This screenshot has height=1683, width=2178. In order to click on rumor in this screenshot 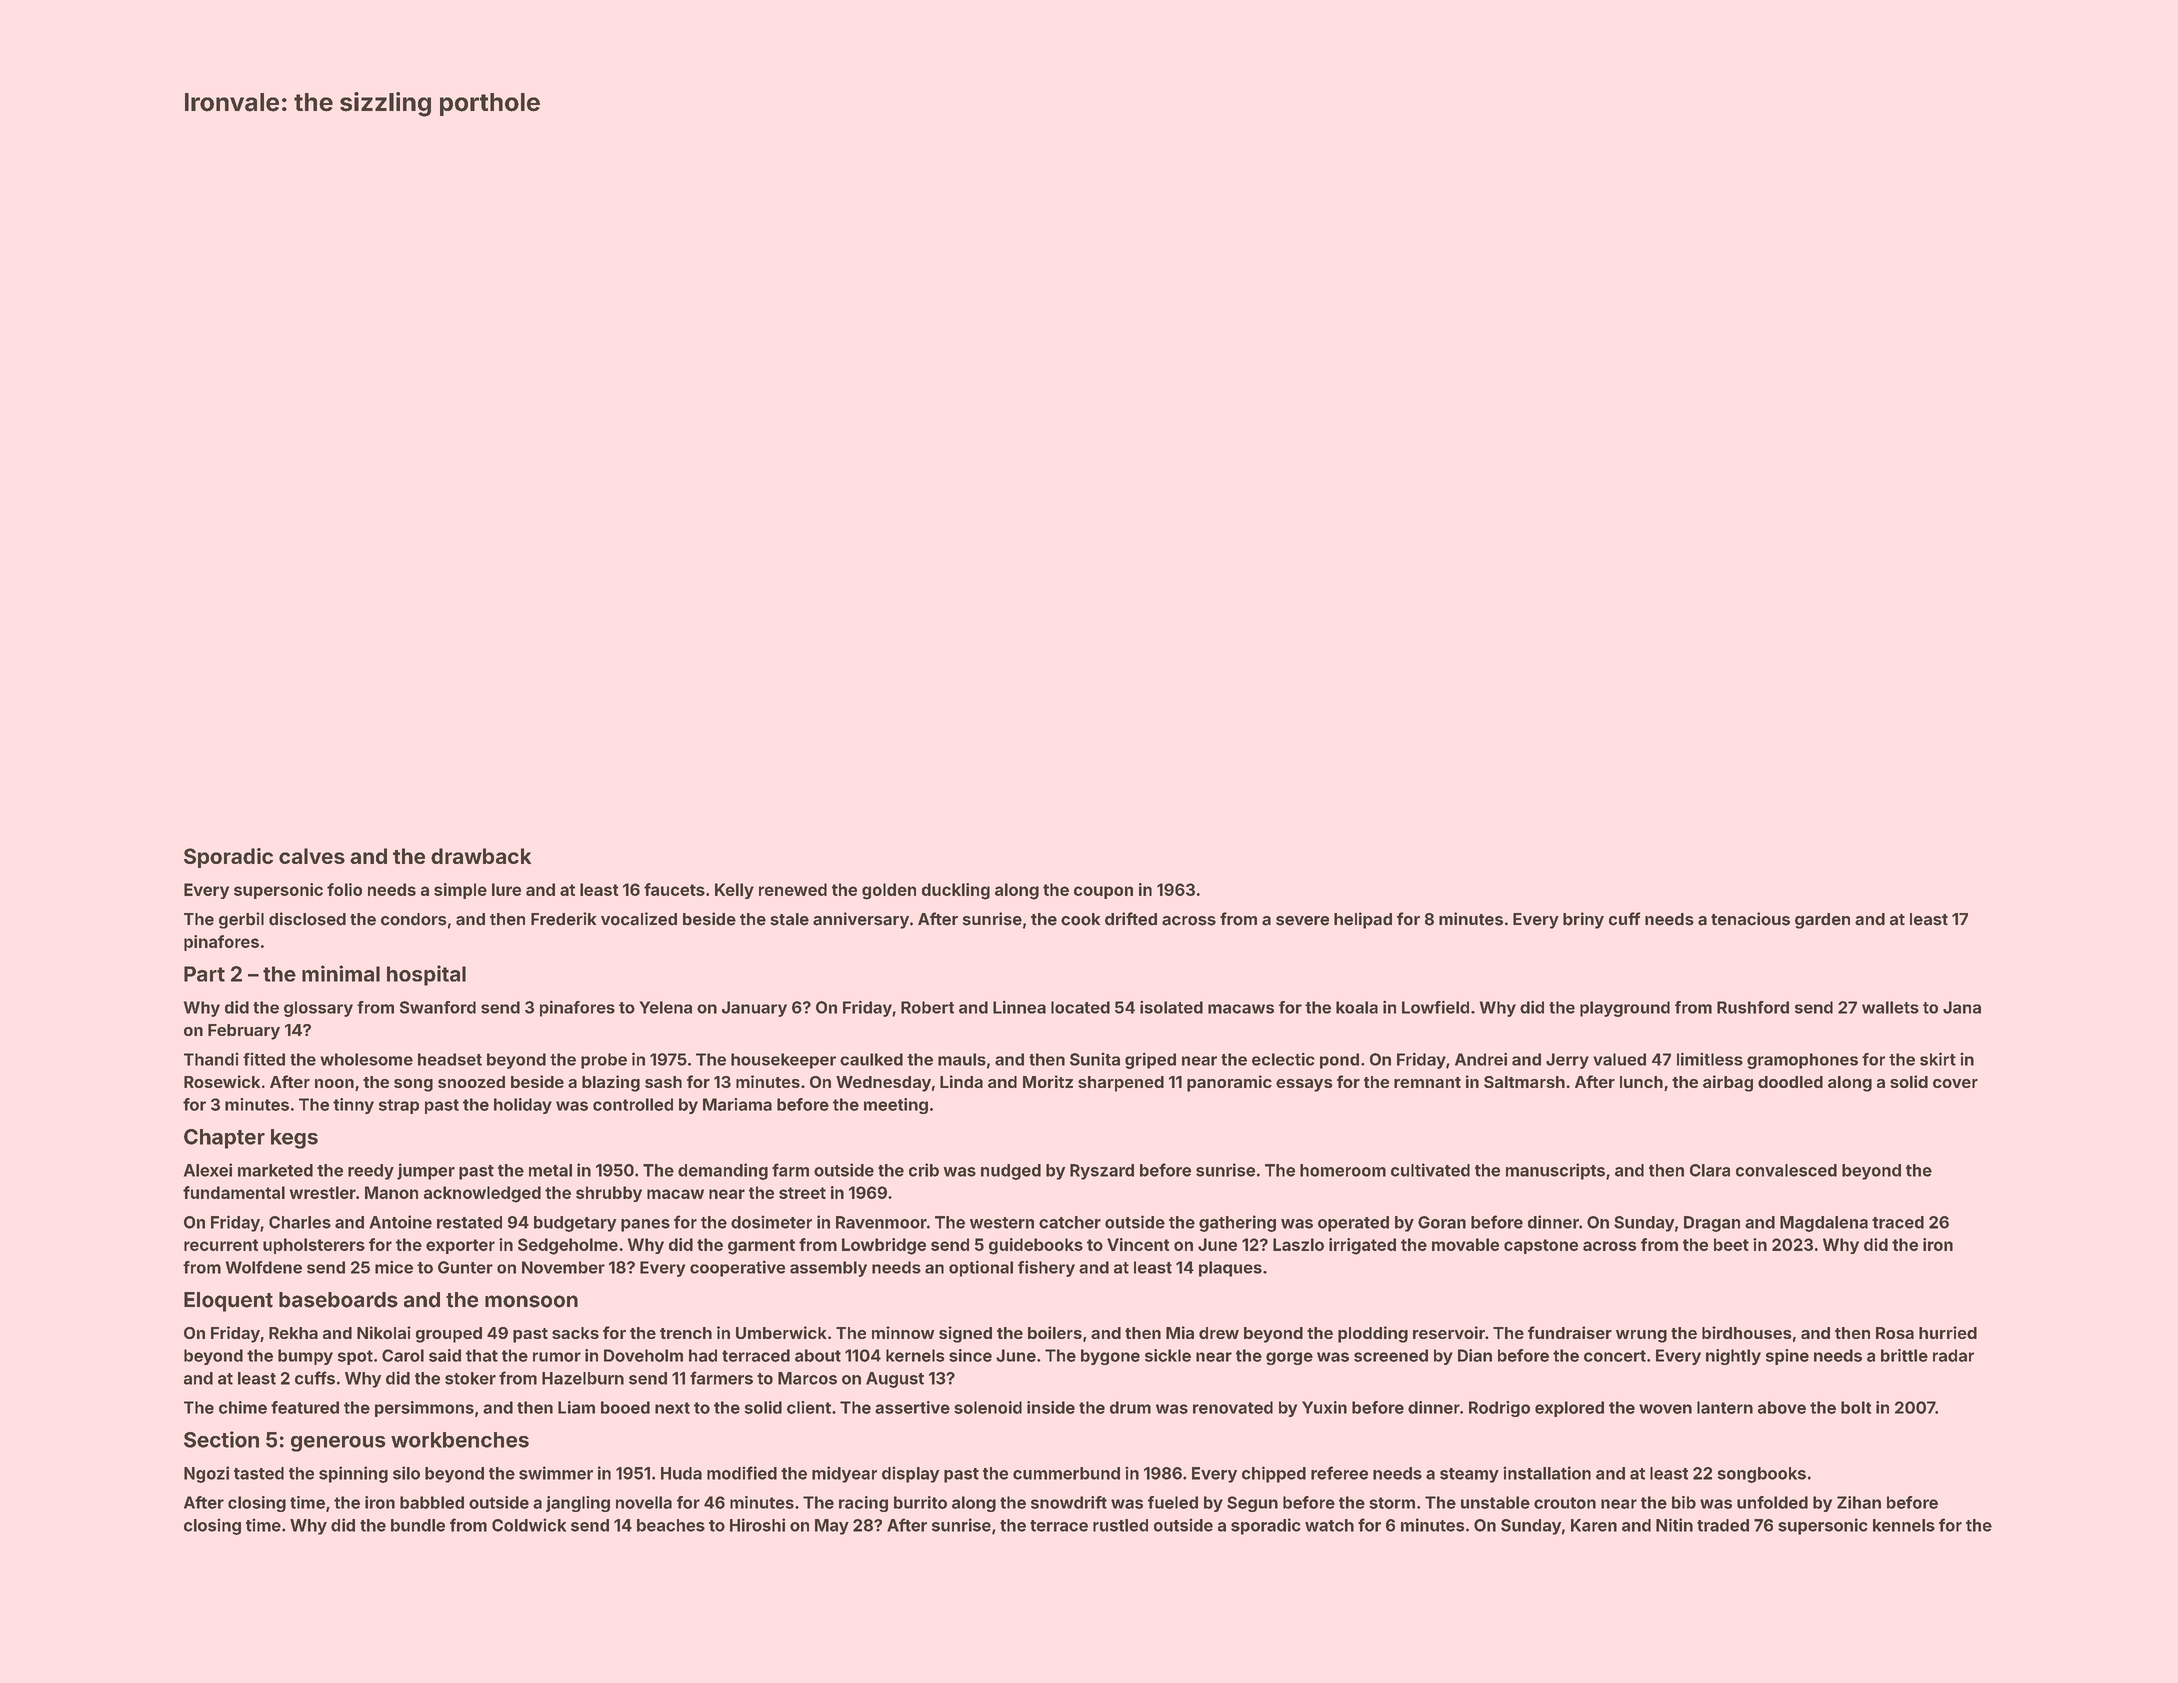, I will do `click(557, 1357)`.
